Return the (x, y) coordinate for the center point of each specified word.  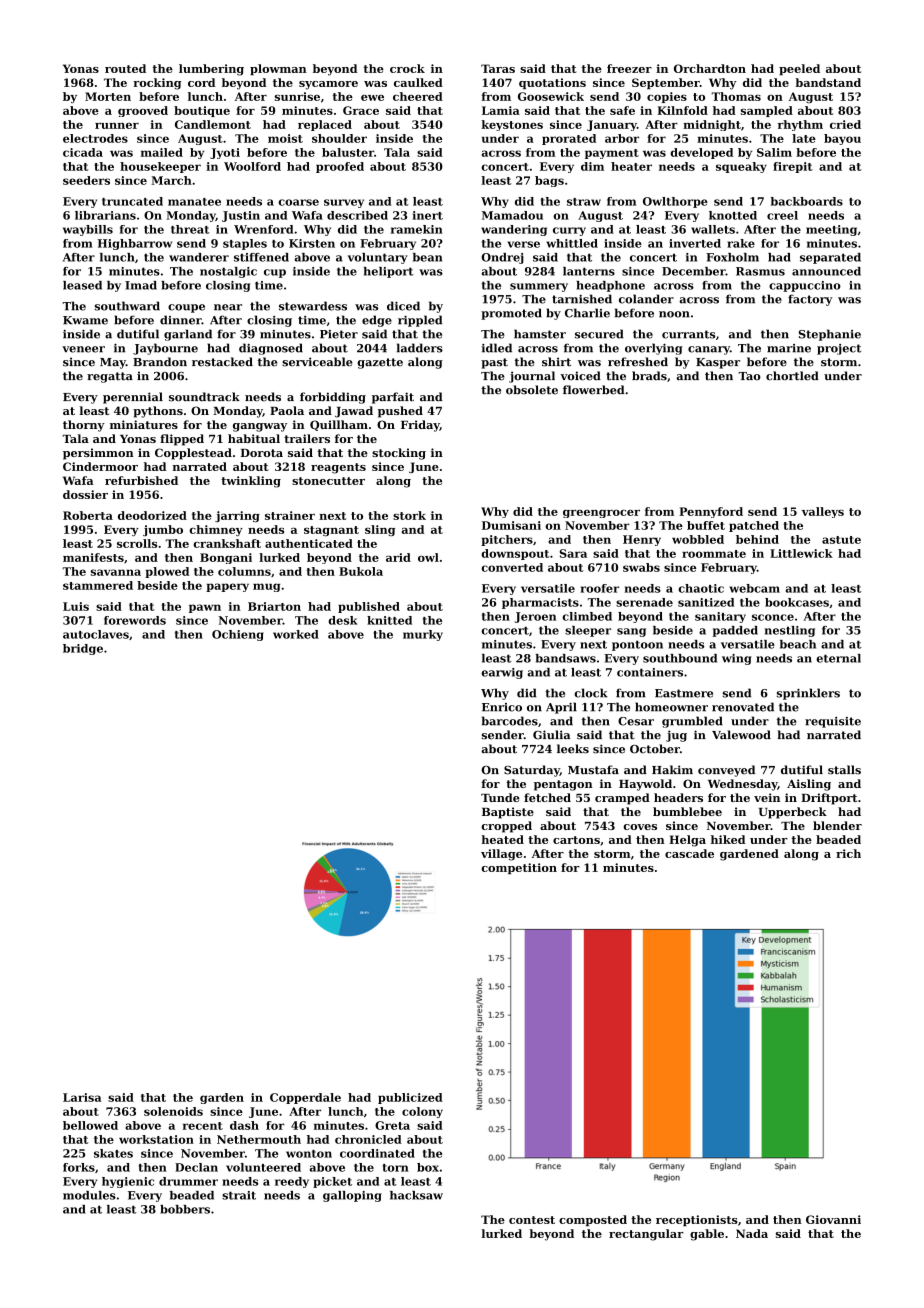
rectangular (646, 1235)
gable (707, 1235)
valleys (823, 512)
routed (125, 68)
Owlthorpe (675, 202)
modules (89, 1195)
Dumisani (511, 525)
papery (227, 587)
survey (344, 203)
